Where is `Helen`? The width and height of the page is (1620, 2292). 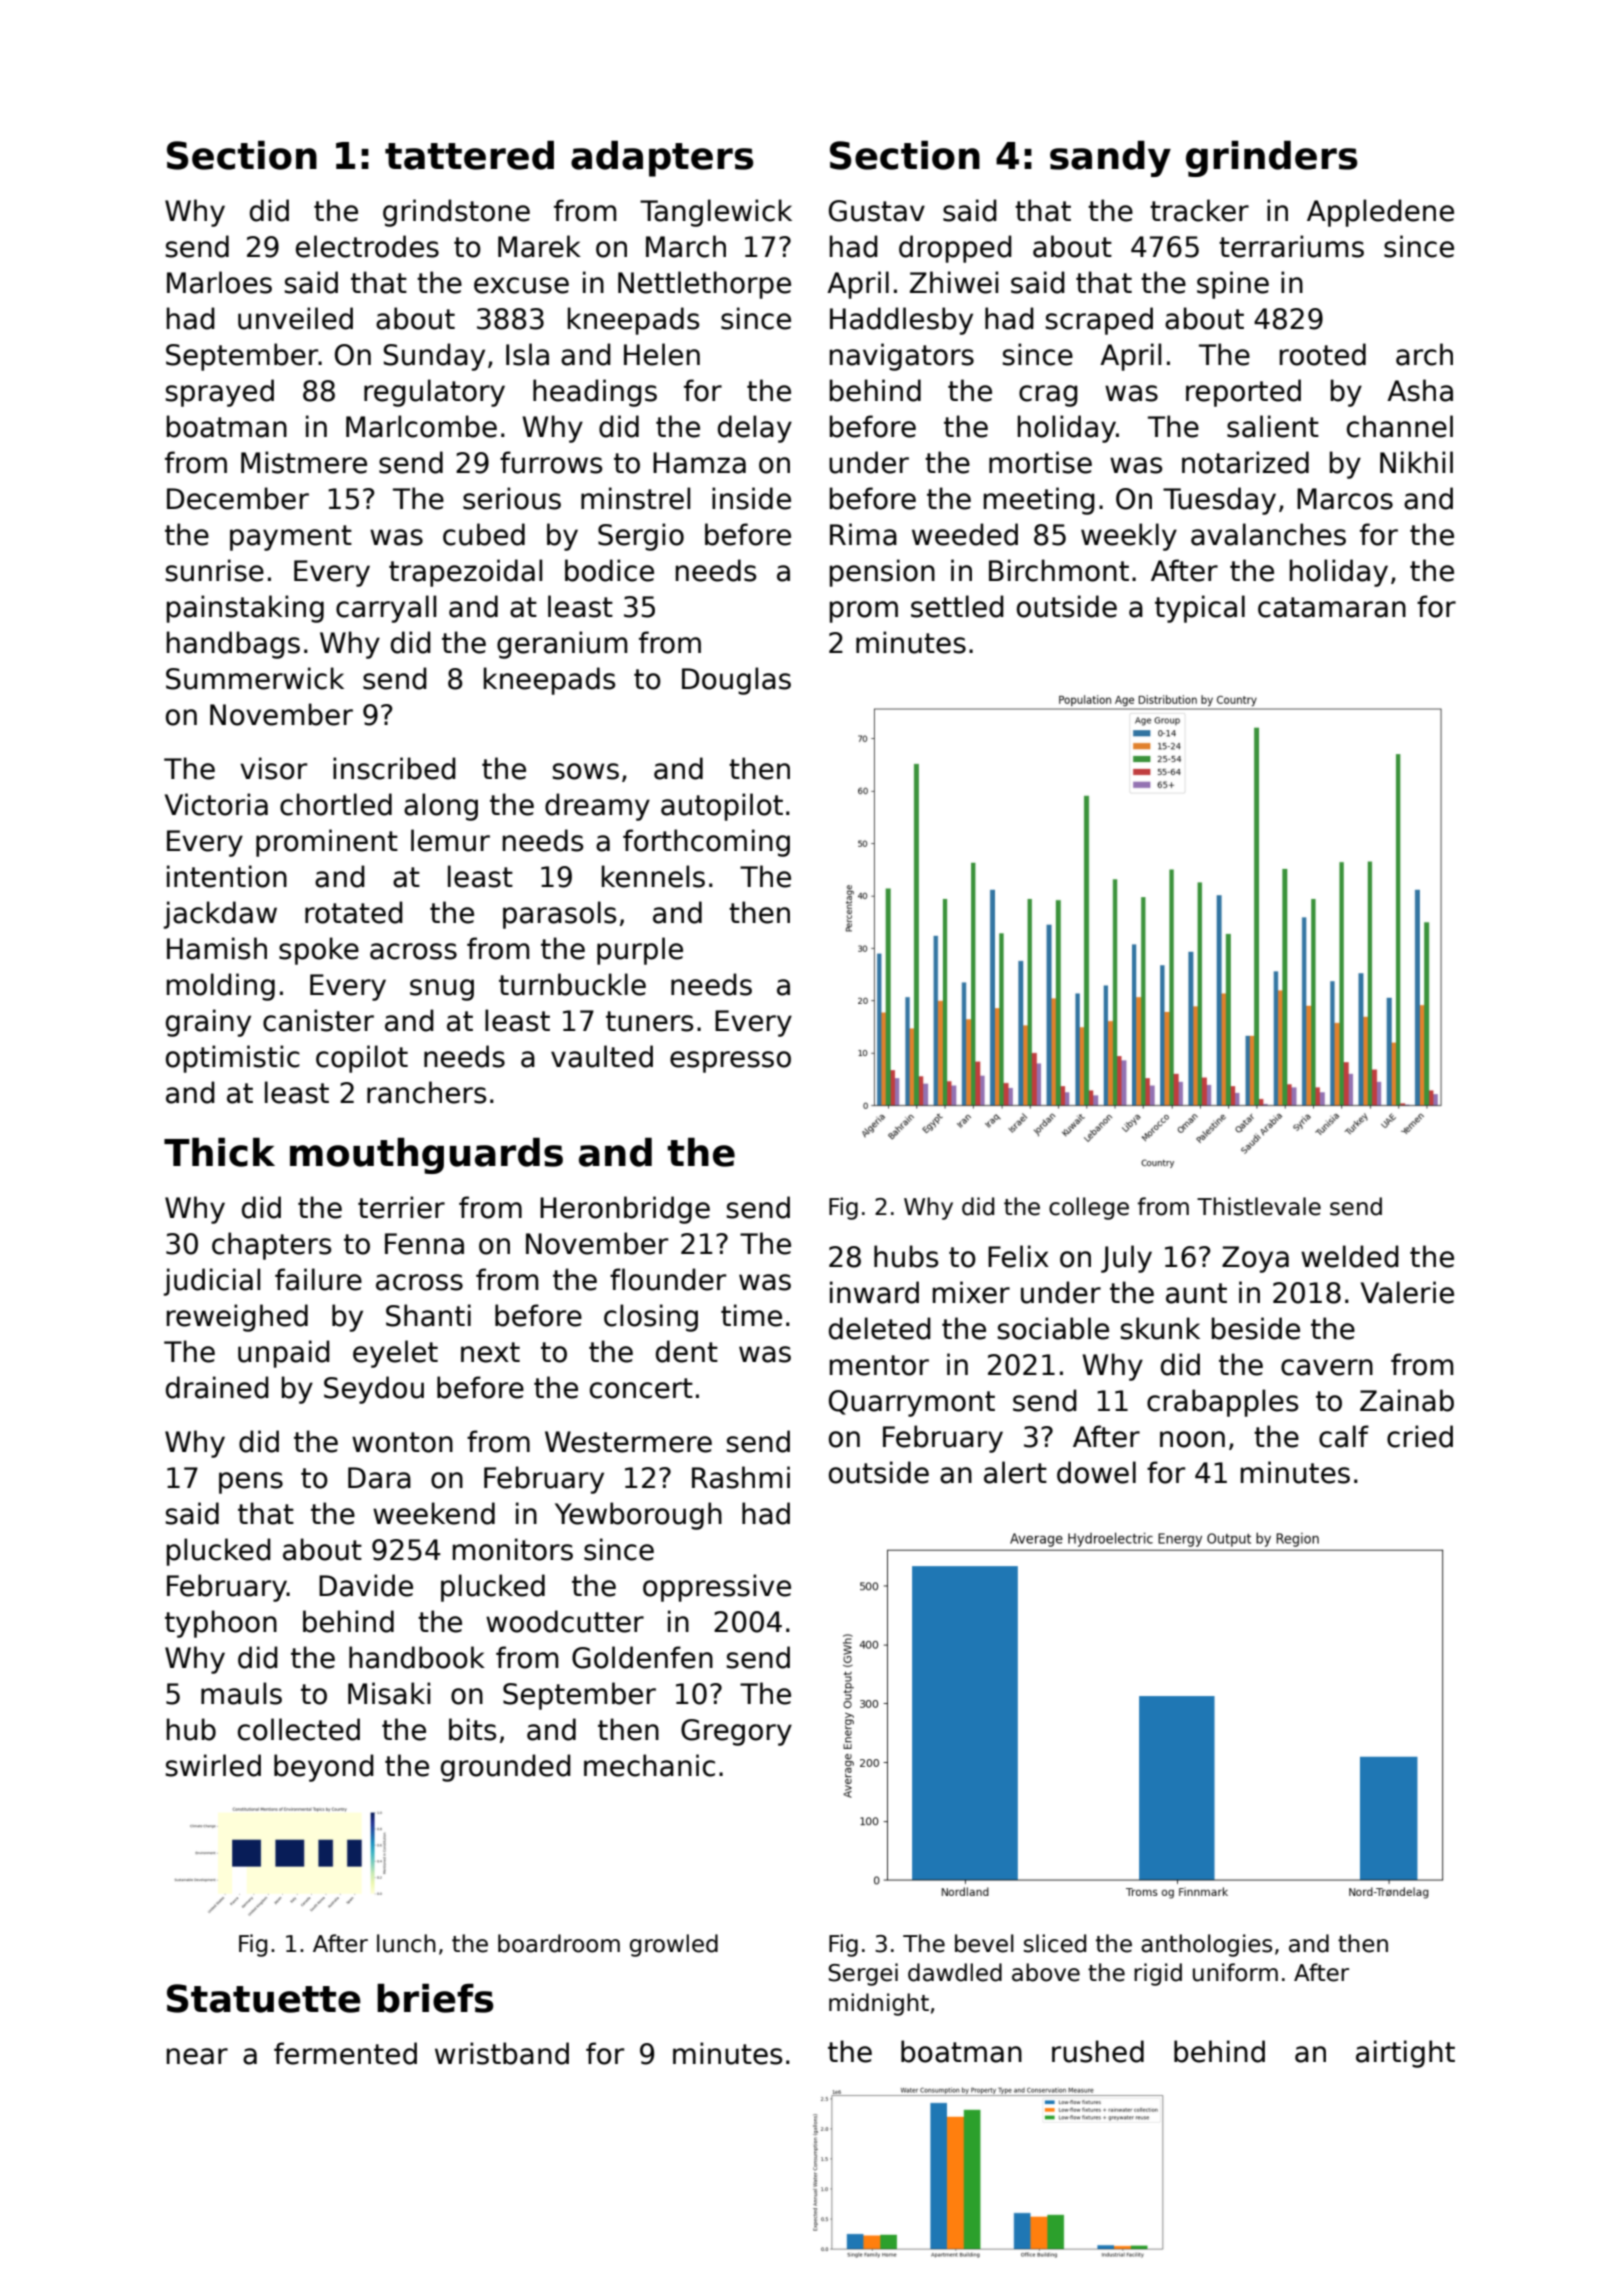 Helen is located at coordinates (662, 354).
